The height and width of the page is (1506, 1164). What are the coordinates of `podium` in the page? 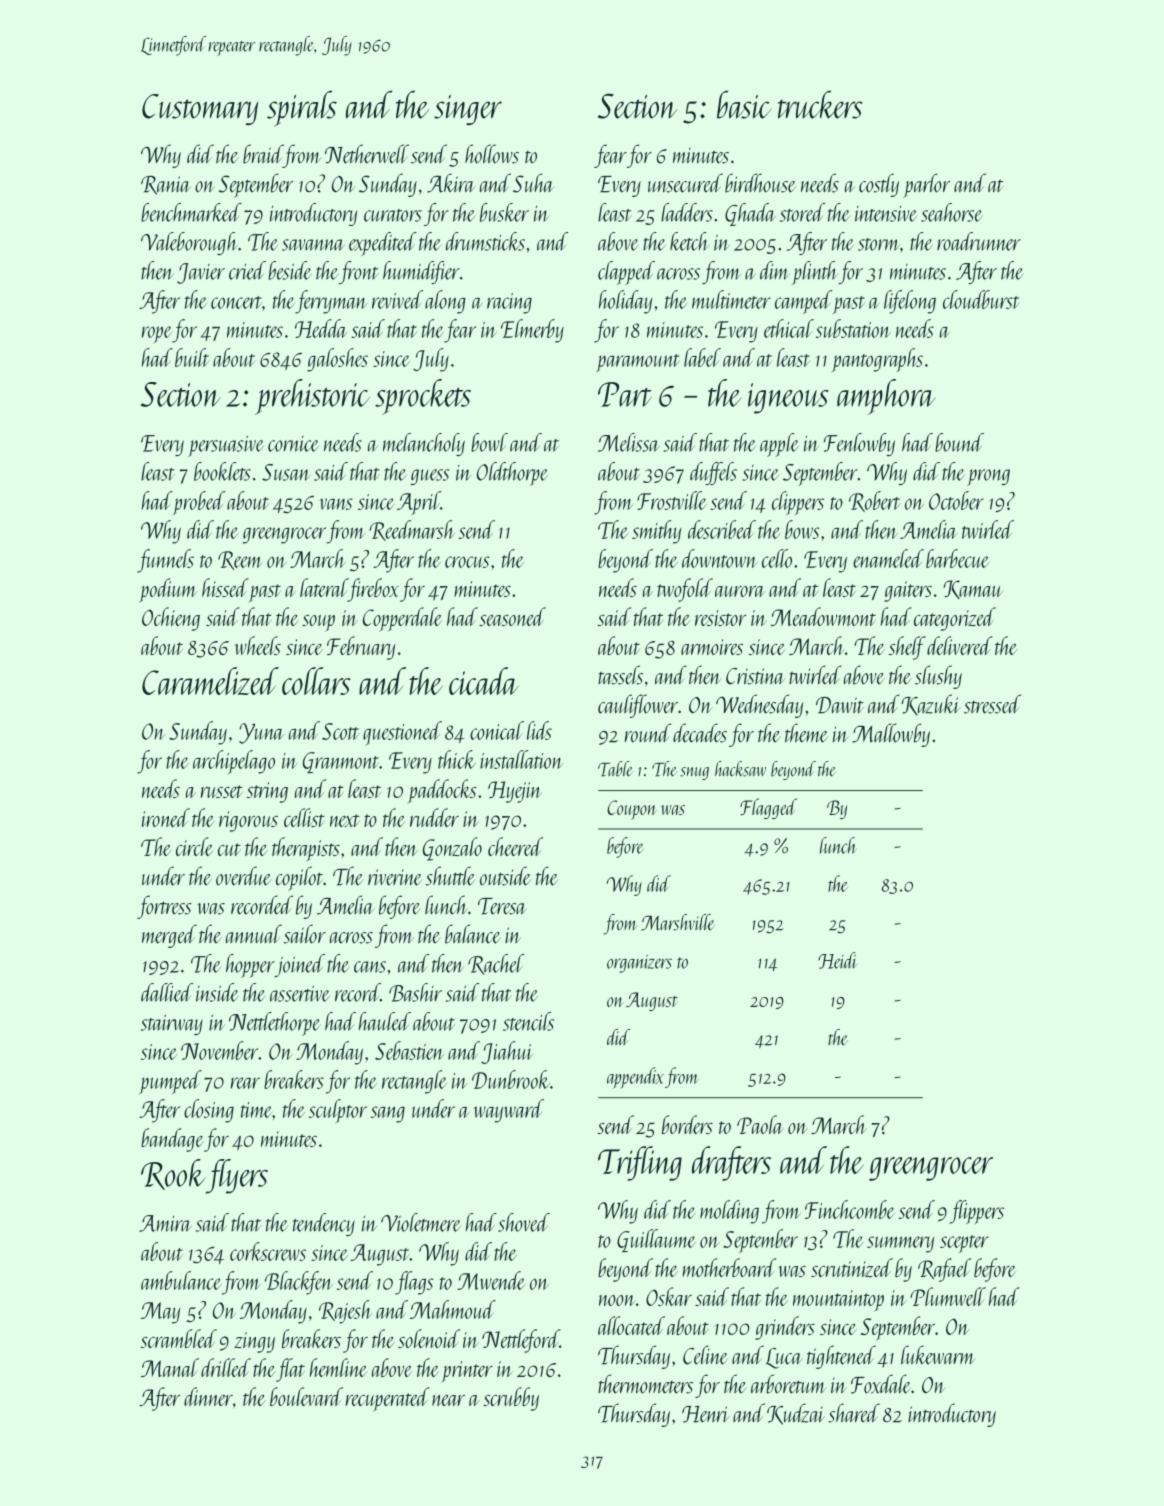 It's located at (168, 590).
